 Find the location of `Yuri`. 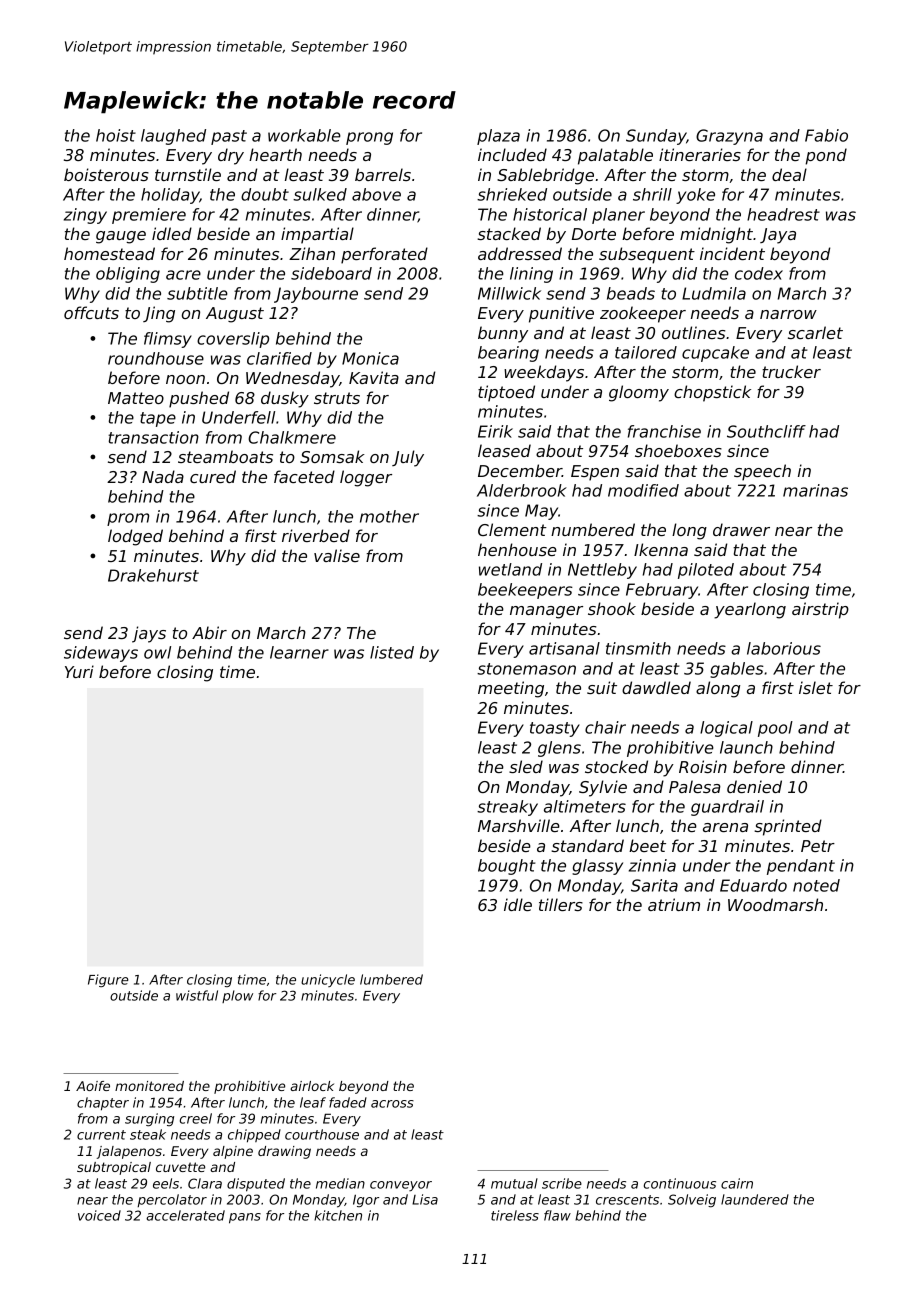

Yuri is located at coordinates (79, 671).
